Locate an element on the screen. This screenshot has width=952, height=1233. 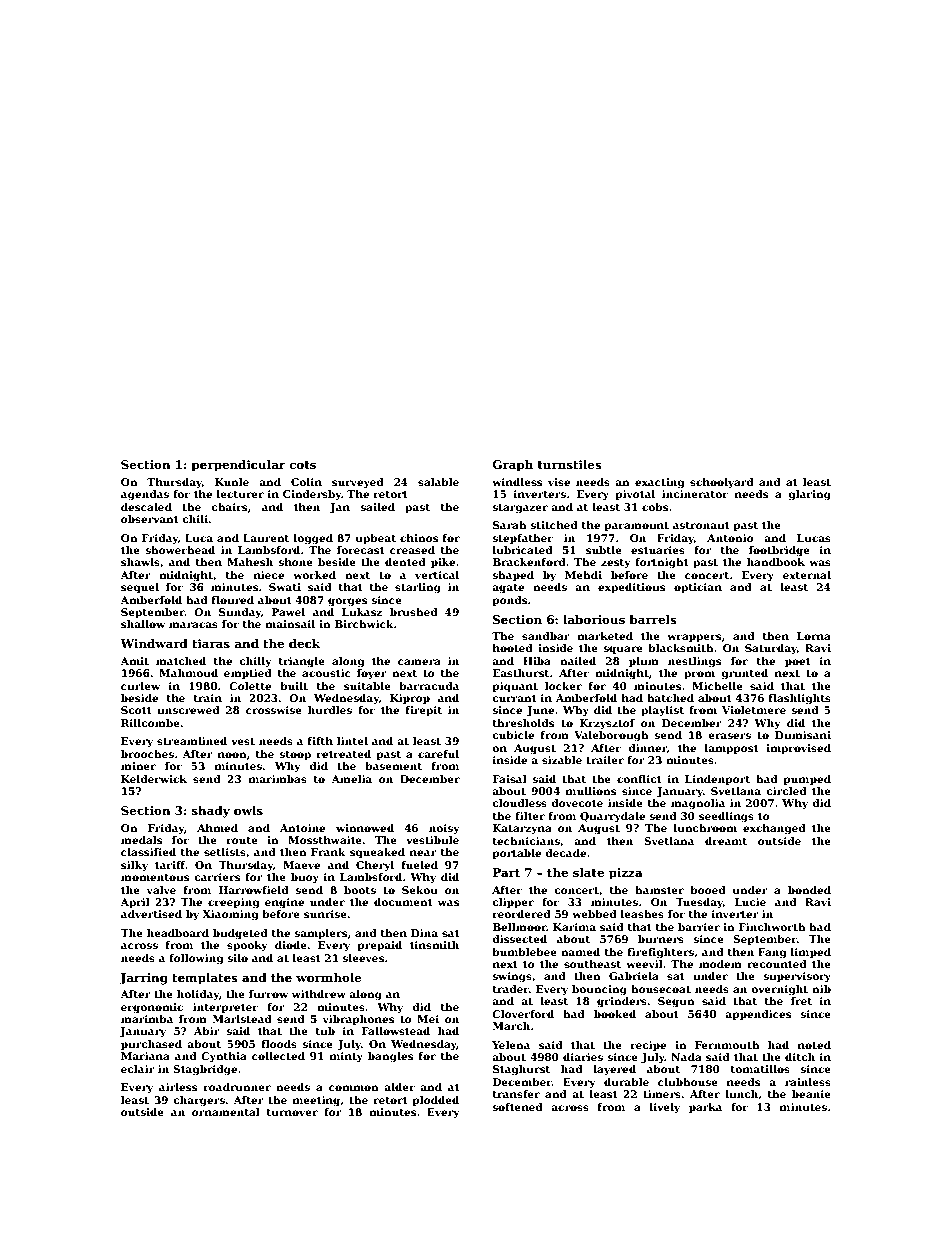
medals is located at coordinates (141, 840).
